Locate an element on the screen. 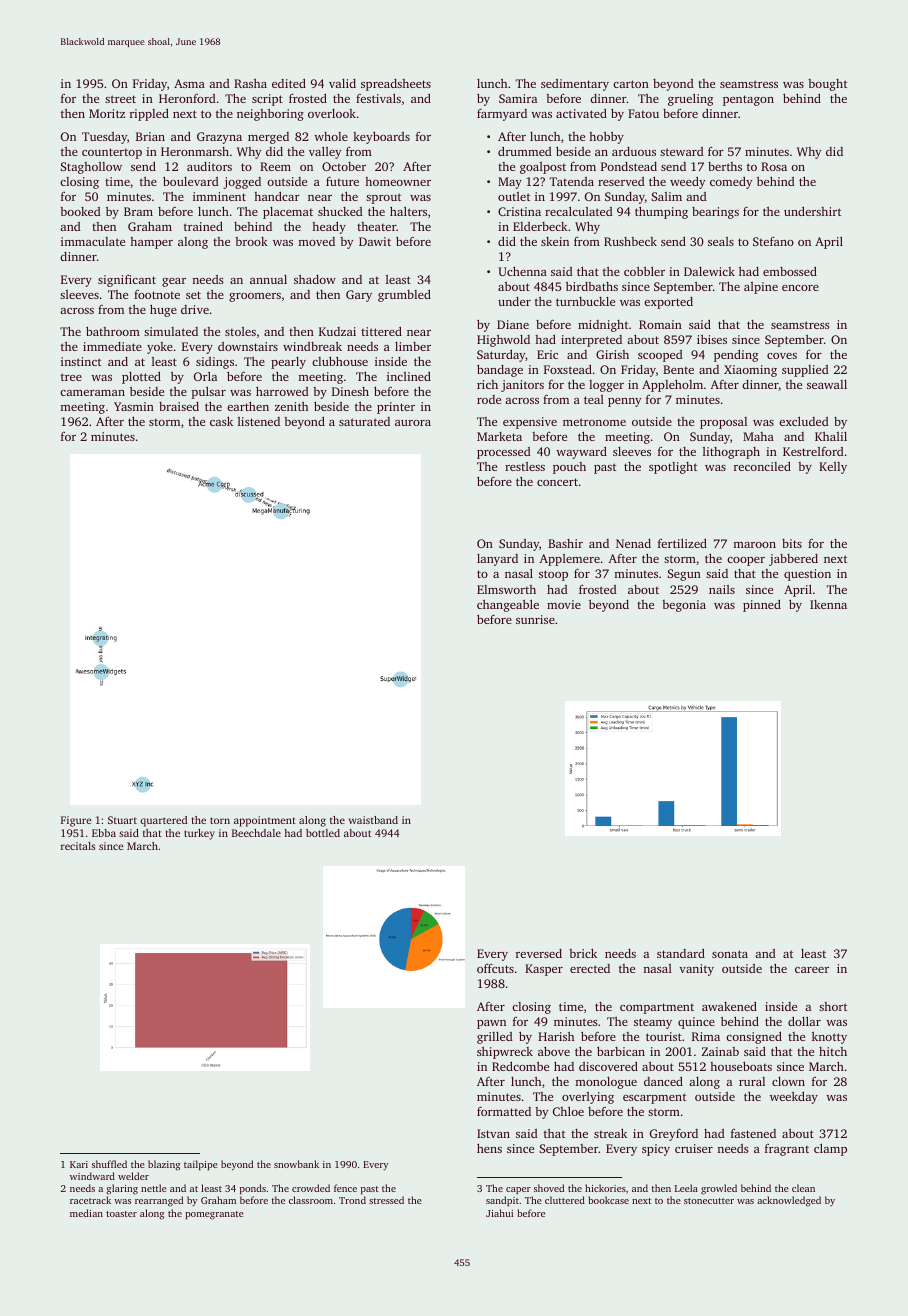 The image size is (908, 1316). imminent is located at coordinates (219, 196).
